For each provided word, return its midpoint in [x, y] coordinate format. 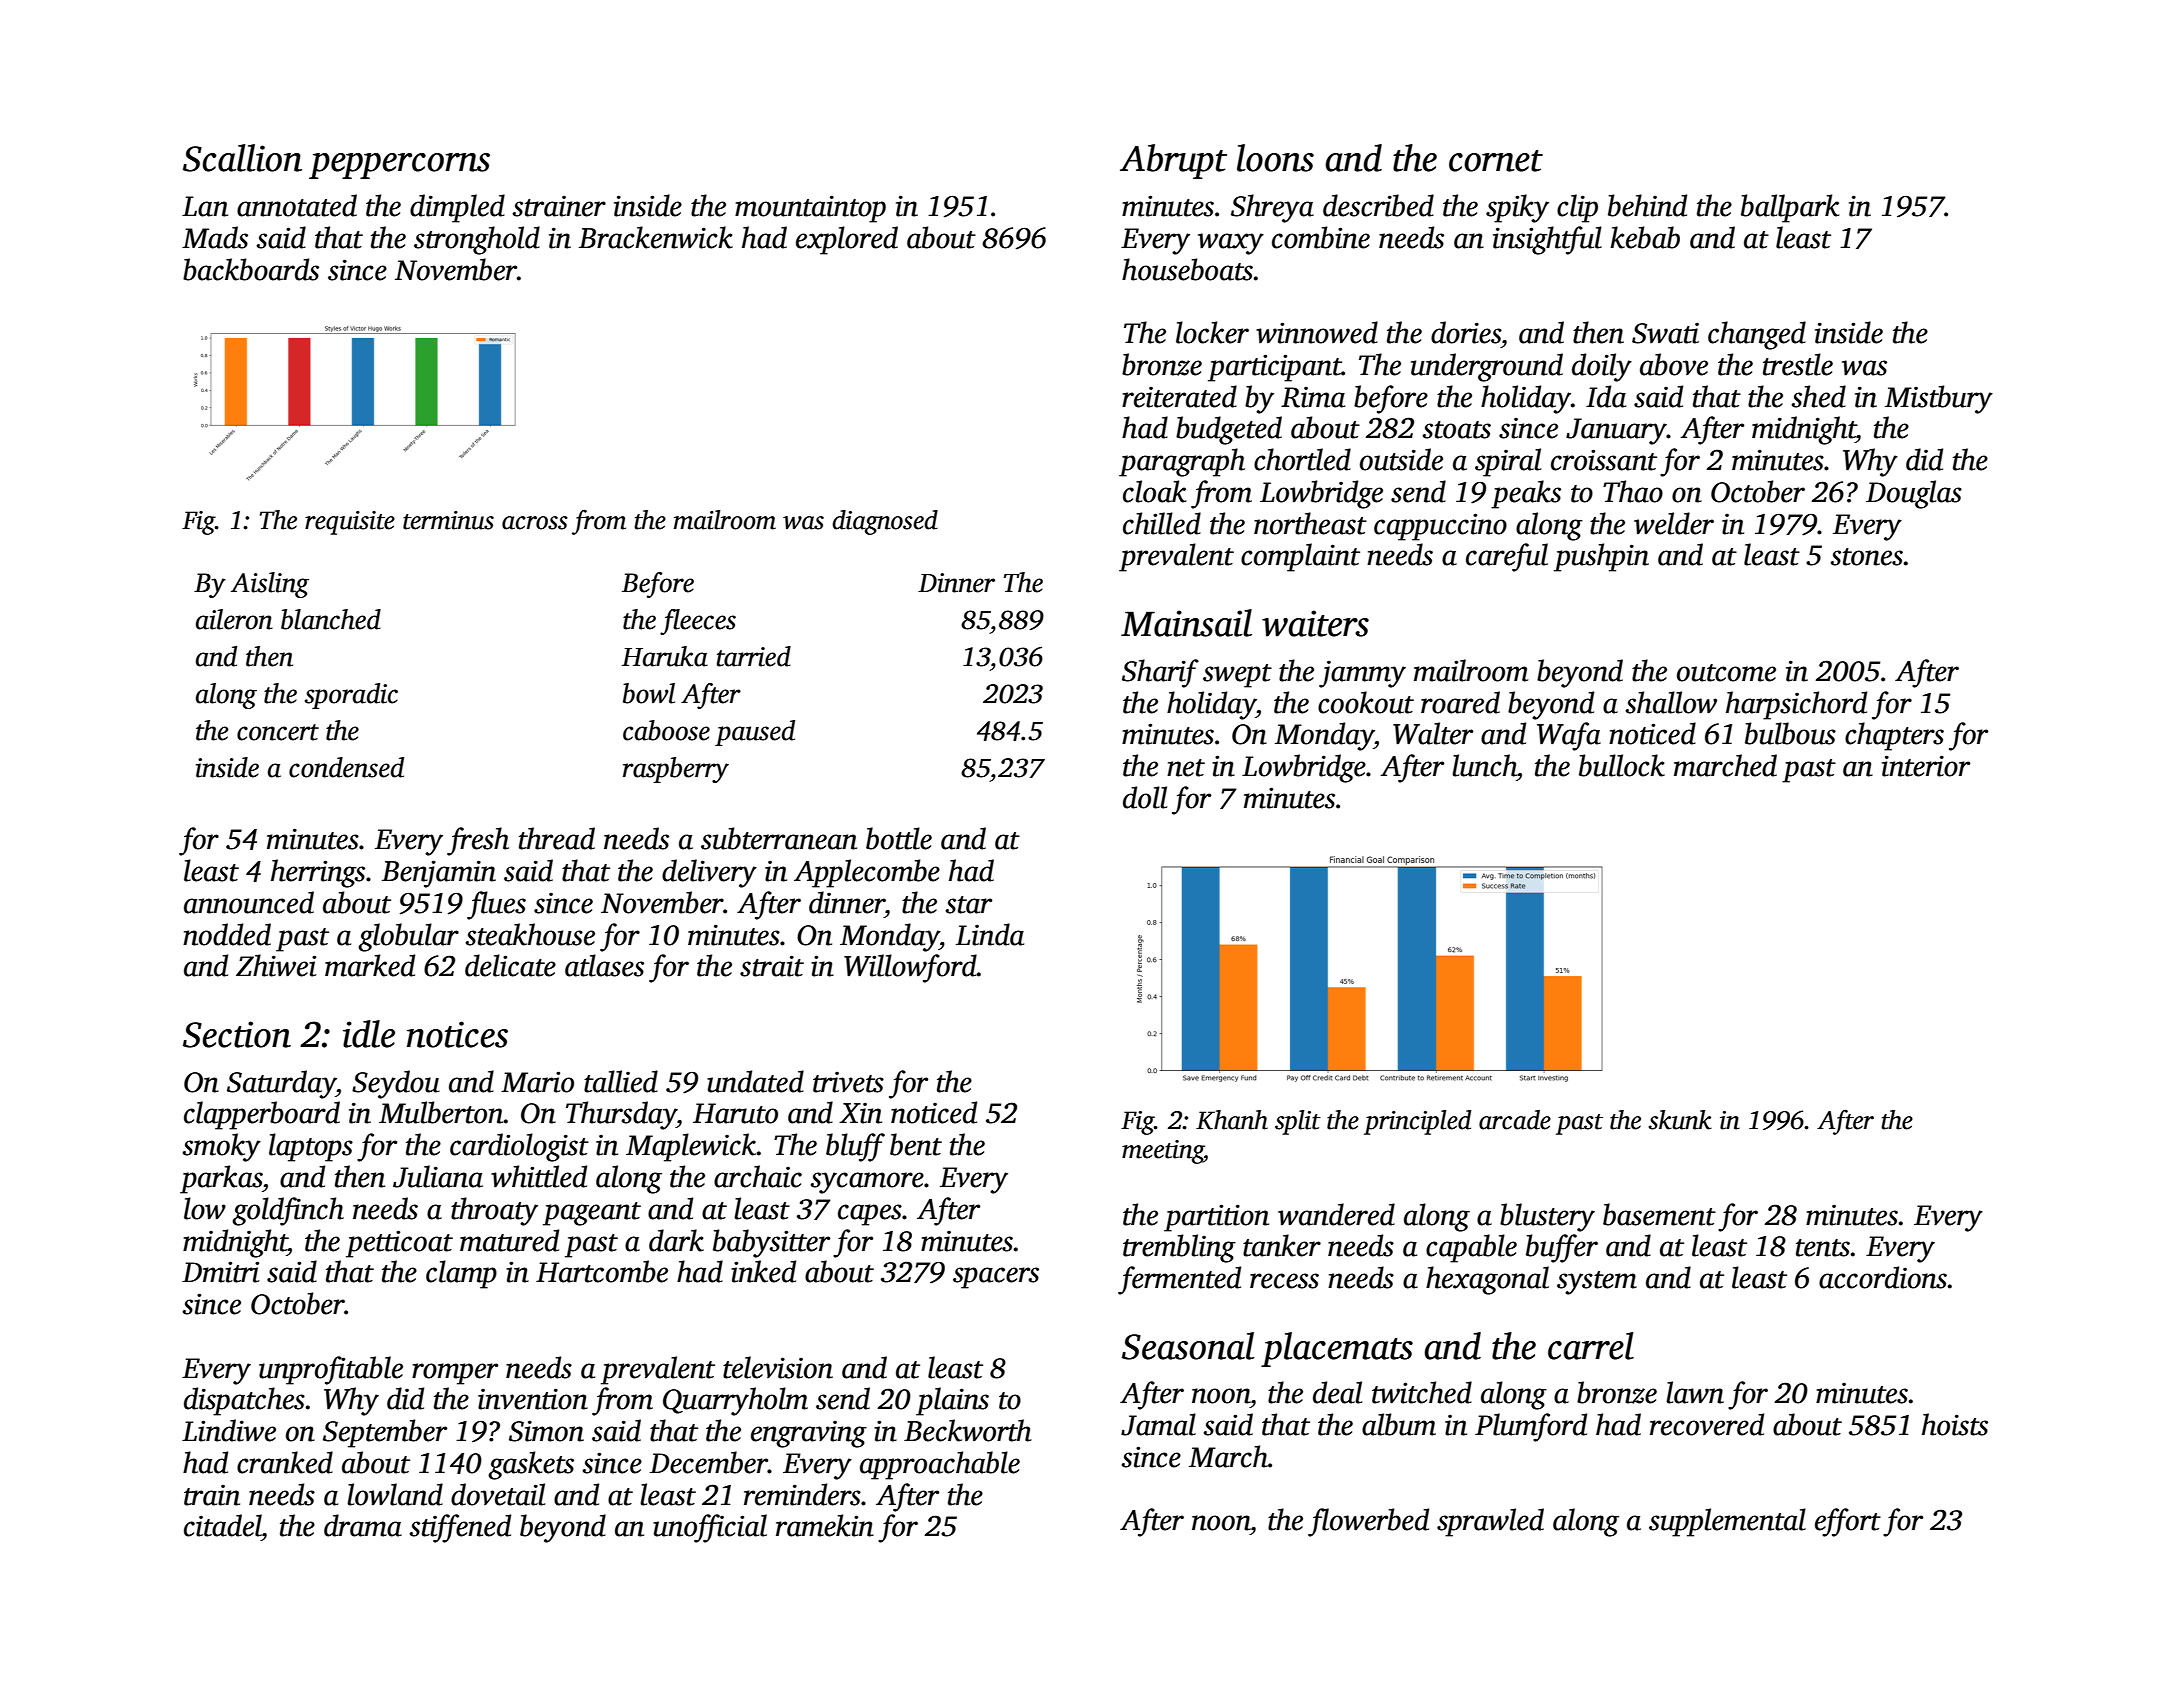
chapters [1894, 736]
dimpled [457, 208]
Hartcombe [602, 1271]
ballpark [1790, 208]
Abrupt [1173, 161]
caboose [666, 730]
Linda [990, 934]
